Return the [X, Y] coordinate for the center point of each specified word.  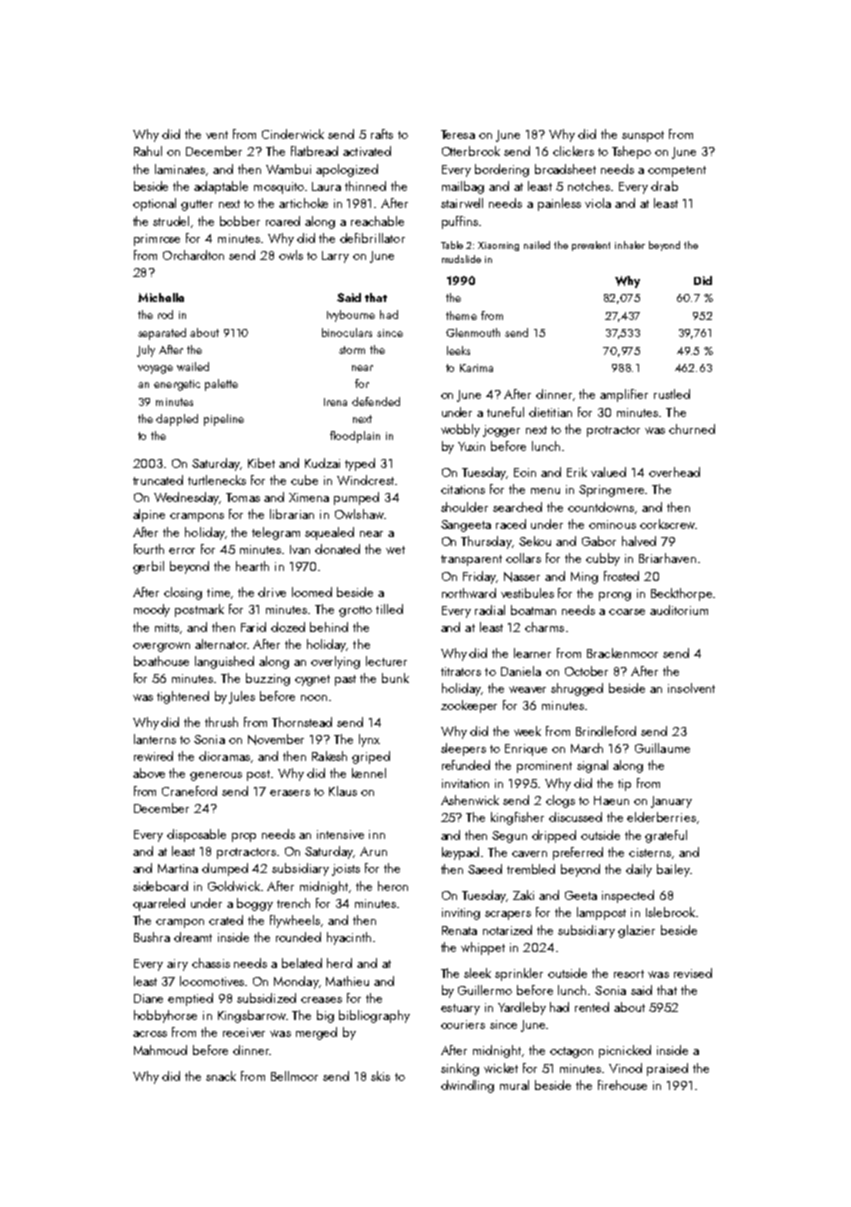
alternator [221, 644]
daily [639, 870]
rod [165, 314]
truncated [158, 480]
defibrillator [372, 238]
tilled [389, 609]
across [150, 1034]
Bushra [152, 937]
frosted [621, 576]
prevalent [591, 246]
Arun [373, 851]
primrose [157, 240]
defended [376, 401]
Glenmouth [473, 332]
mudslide [461, 259]
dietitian [550, 412]
